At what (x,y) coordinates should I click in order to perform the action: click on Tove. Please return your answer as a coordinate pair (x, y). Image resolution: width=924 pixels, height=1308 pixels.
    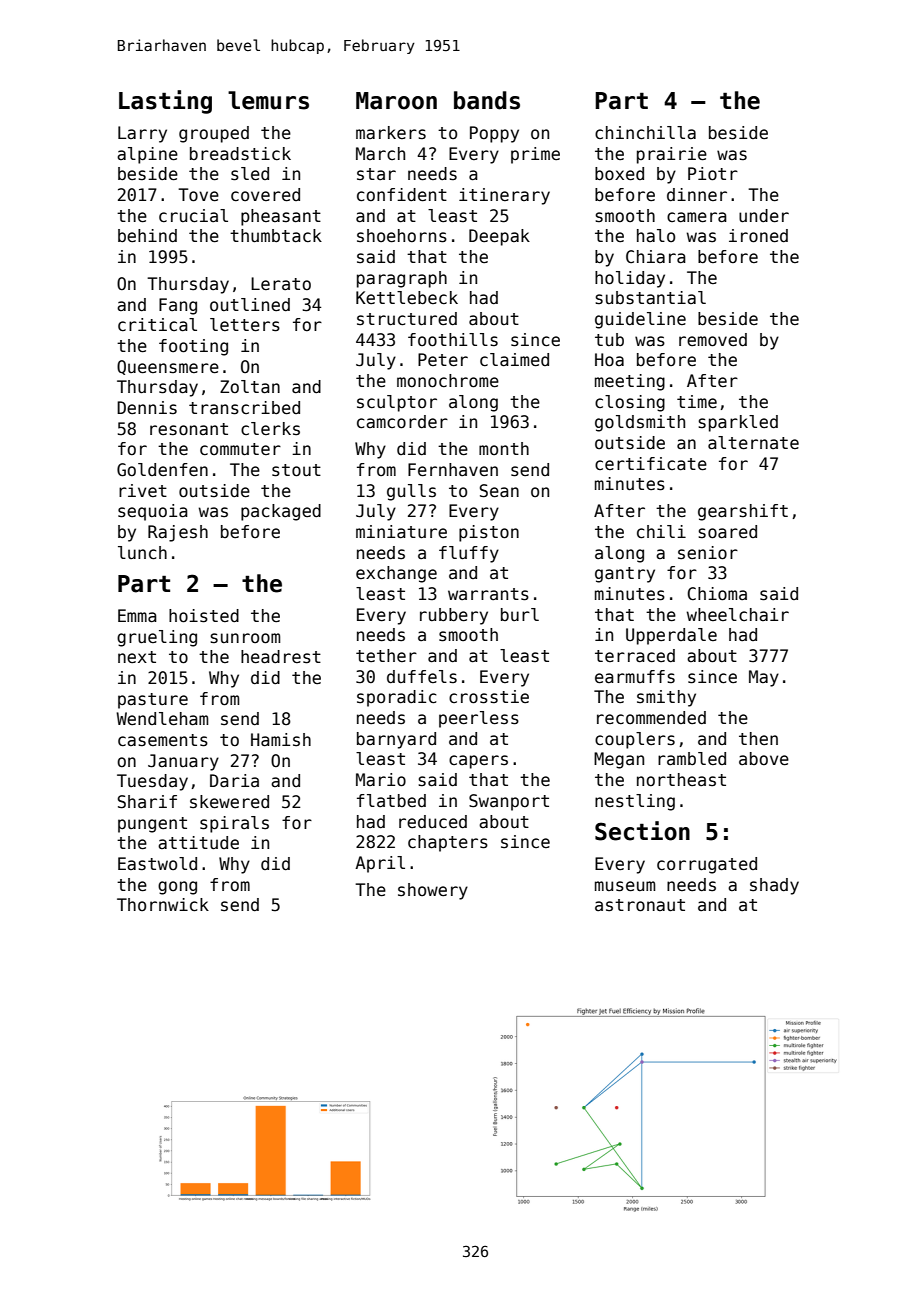
    Looking at the image, I should click on (198, 195).
